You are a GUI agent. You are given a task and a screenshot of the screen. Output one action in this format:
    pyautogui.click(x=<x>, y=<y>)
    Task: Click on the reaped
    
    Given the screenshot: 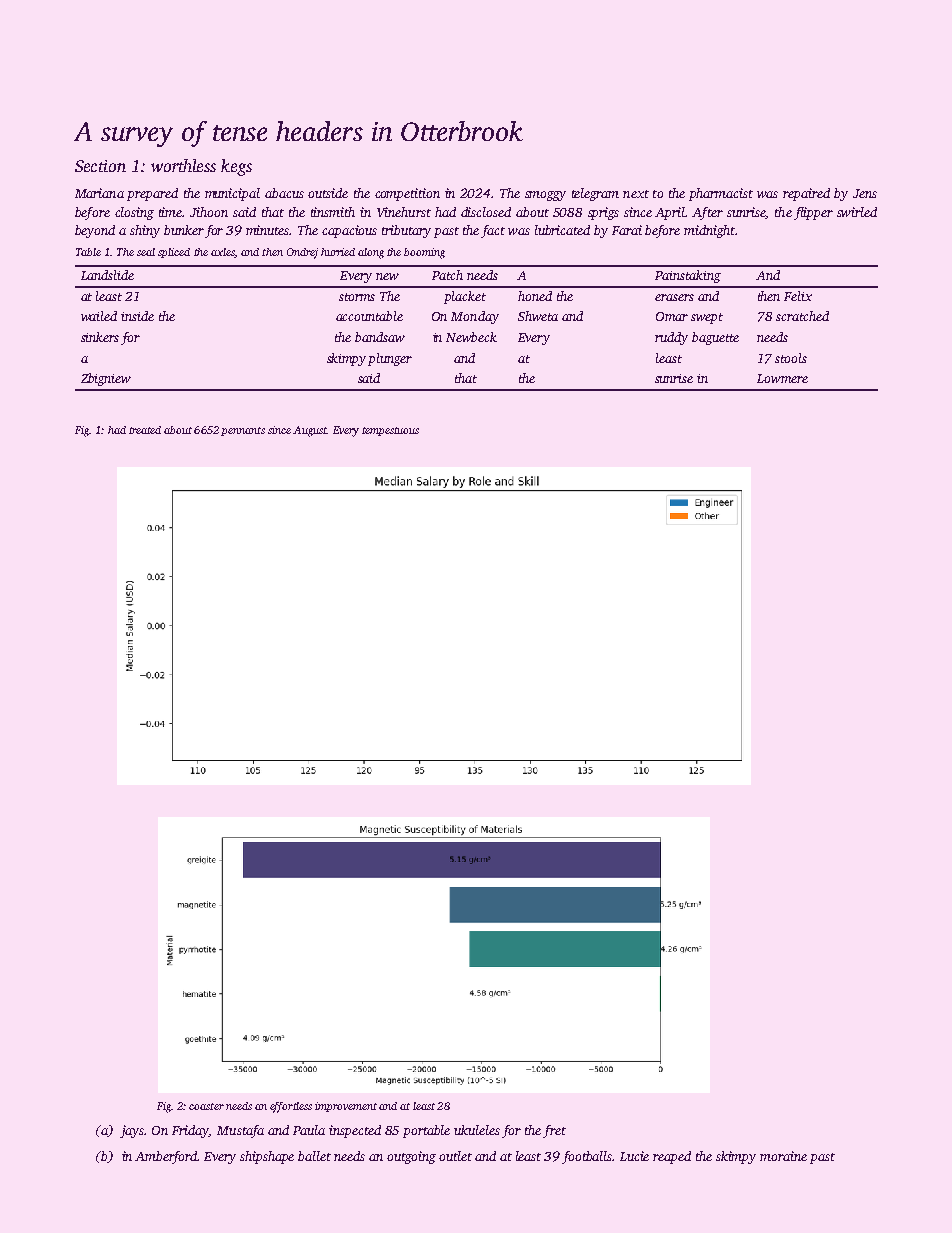 What is the action you would take?
    pyautogui.click(x=672, y=1157)
